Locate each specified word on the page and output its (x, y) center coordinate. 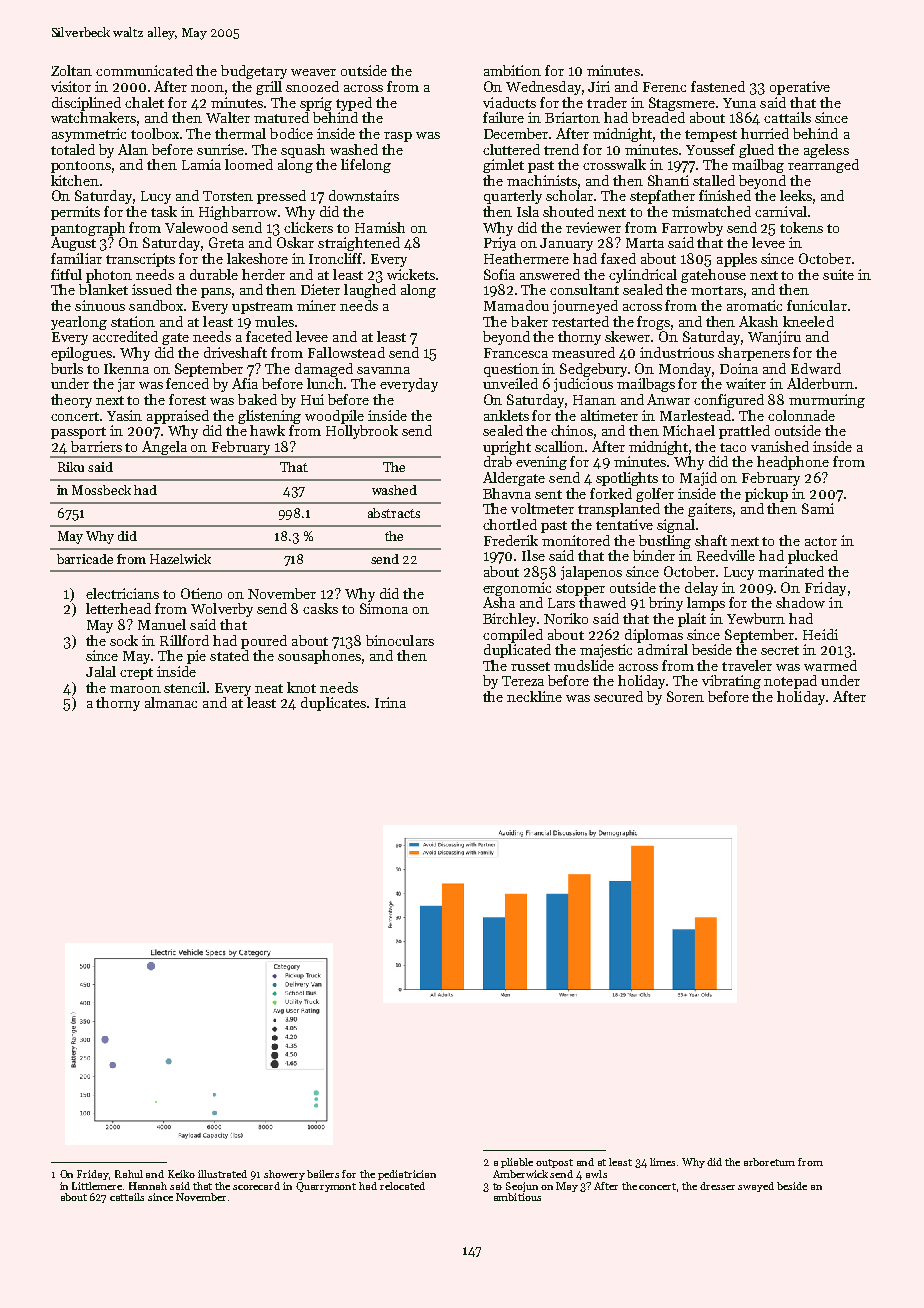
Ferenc (664, 87)
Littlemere (97, 1186)
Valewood (196, 227)
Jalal (101, 671)
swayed (756, 1187)
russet (530, 666)
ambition (512, 70)
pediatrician (407, 1175)
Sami (818, 508)
